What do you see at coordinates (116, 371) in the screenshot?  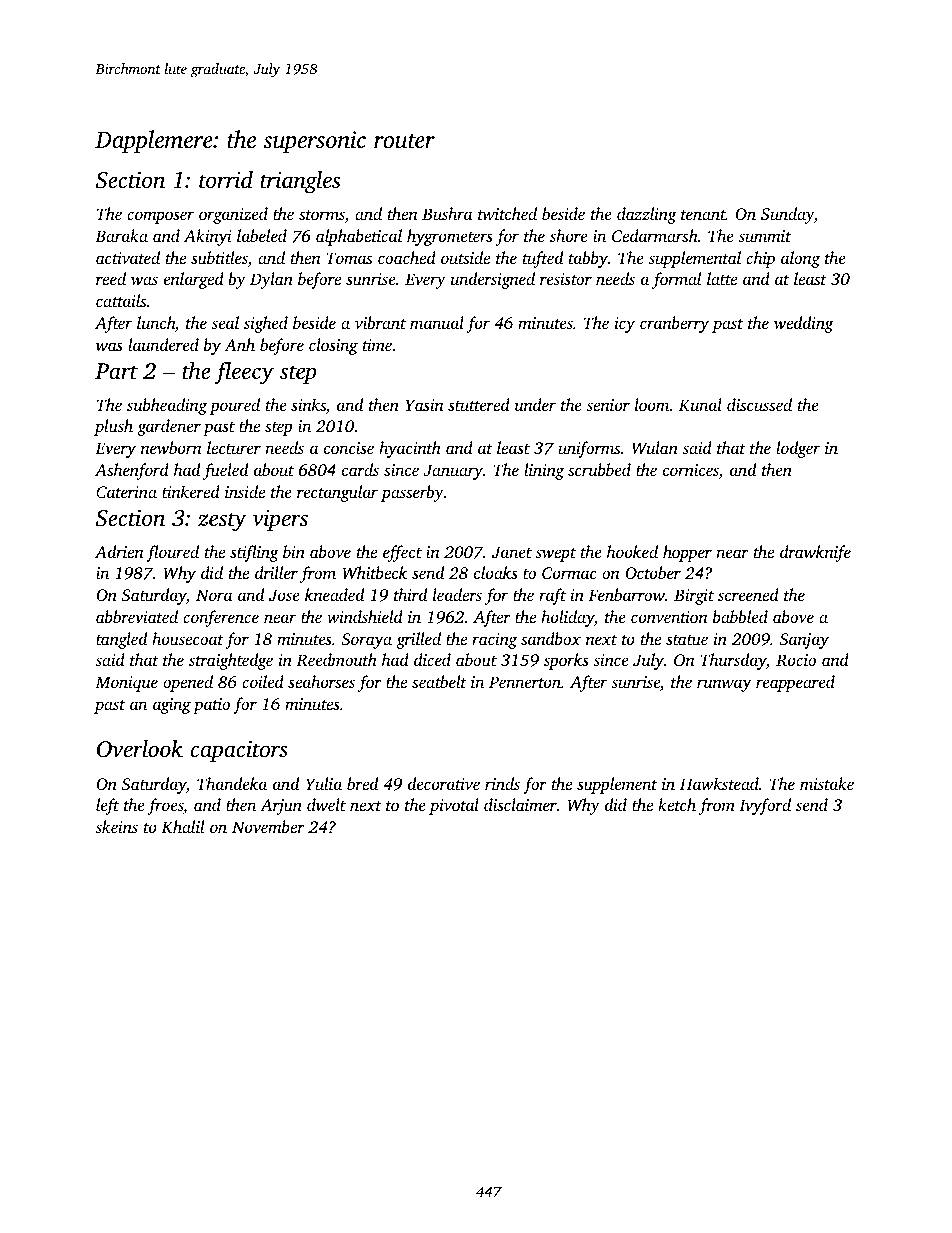 I see `Part` at bounding box center [116, 371].
